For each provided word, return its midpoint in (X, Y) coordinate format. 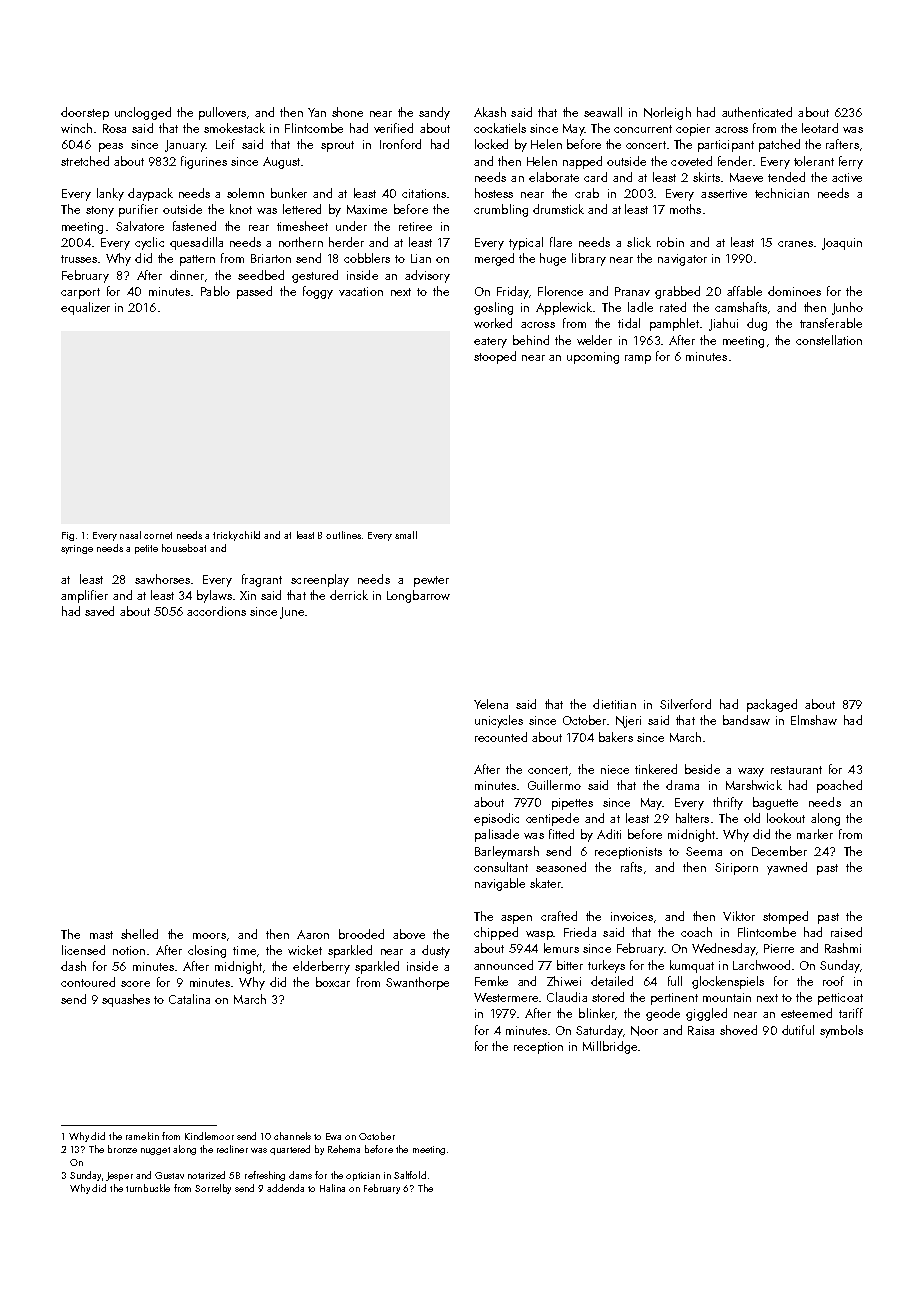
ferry (851, 162)
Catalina (189, 999)
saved (99, 611)
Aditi (609, 834)
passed (254, 292)
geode (663, 1014)
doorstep (85, 113)
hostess (494, 193)
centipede (552, 819)
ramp (638, 359)
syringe (77, 549)
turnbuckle (148, 1188)
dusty (436, 951)
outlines (343, 535)
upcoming (593, 358)
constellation (829, 340)
